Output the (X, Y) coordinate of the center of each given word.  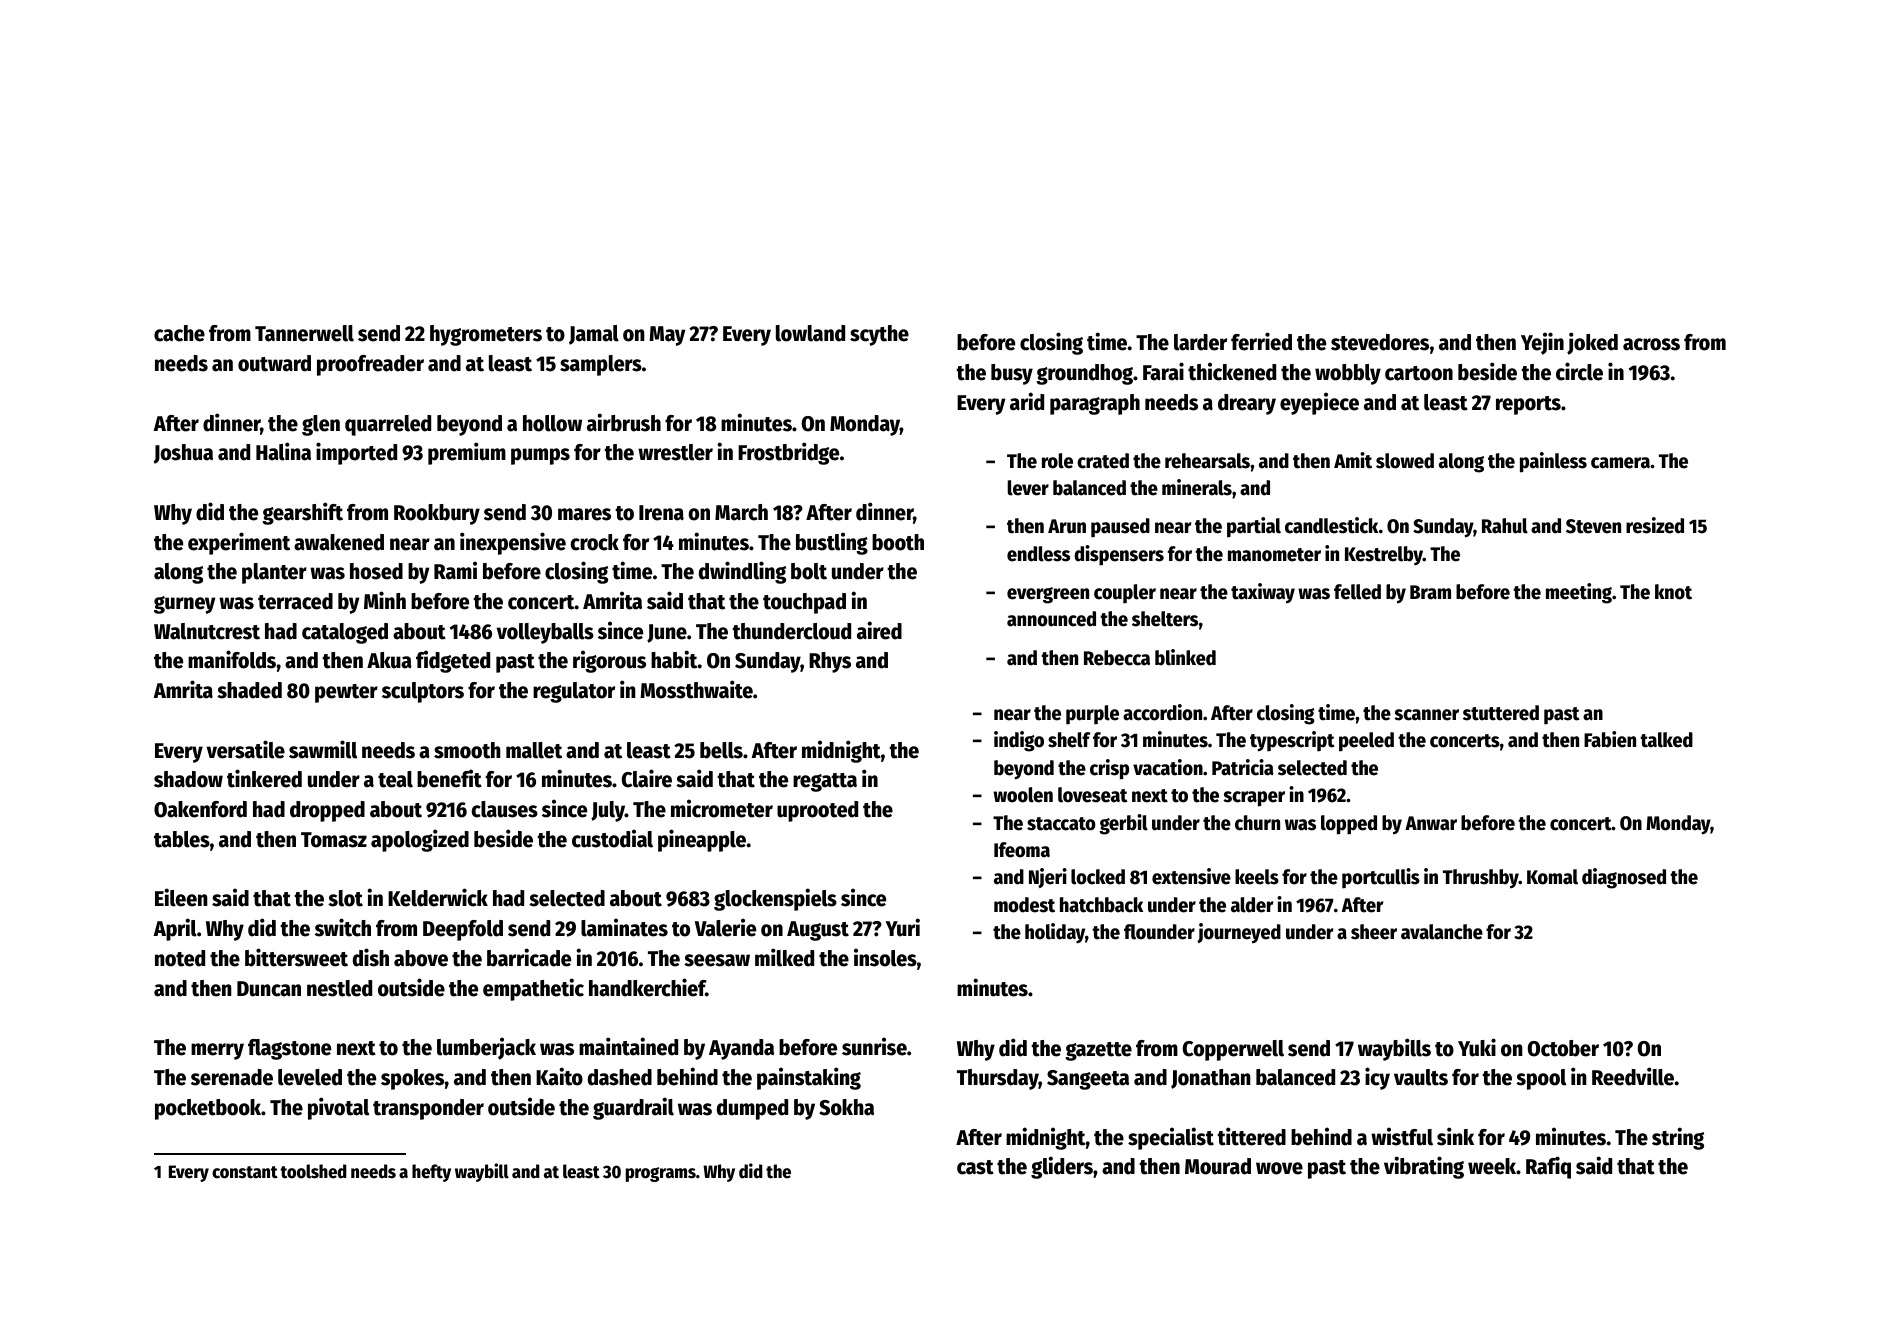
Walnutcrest (207, 631)
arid (1027, 401)
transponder (428, 1109)
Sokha (846, 1107)
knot (1673, 592)
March (741, 512)
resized (1655, 525)
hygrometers (486, 335)
